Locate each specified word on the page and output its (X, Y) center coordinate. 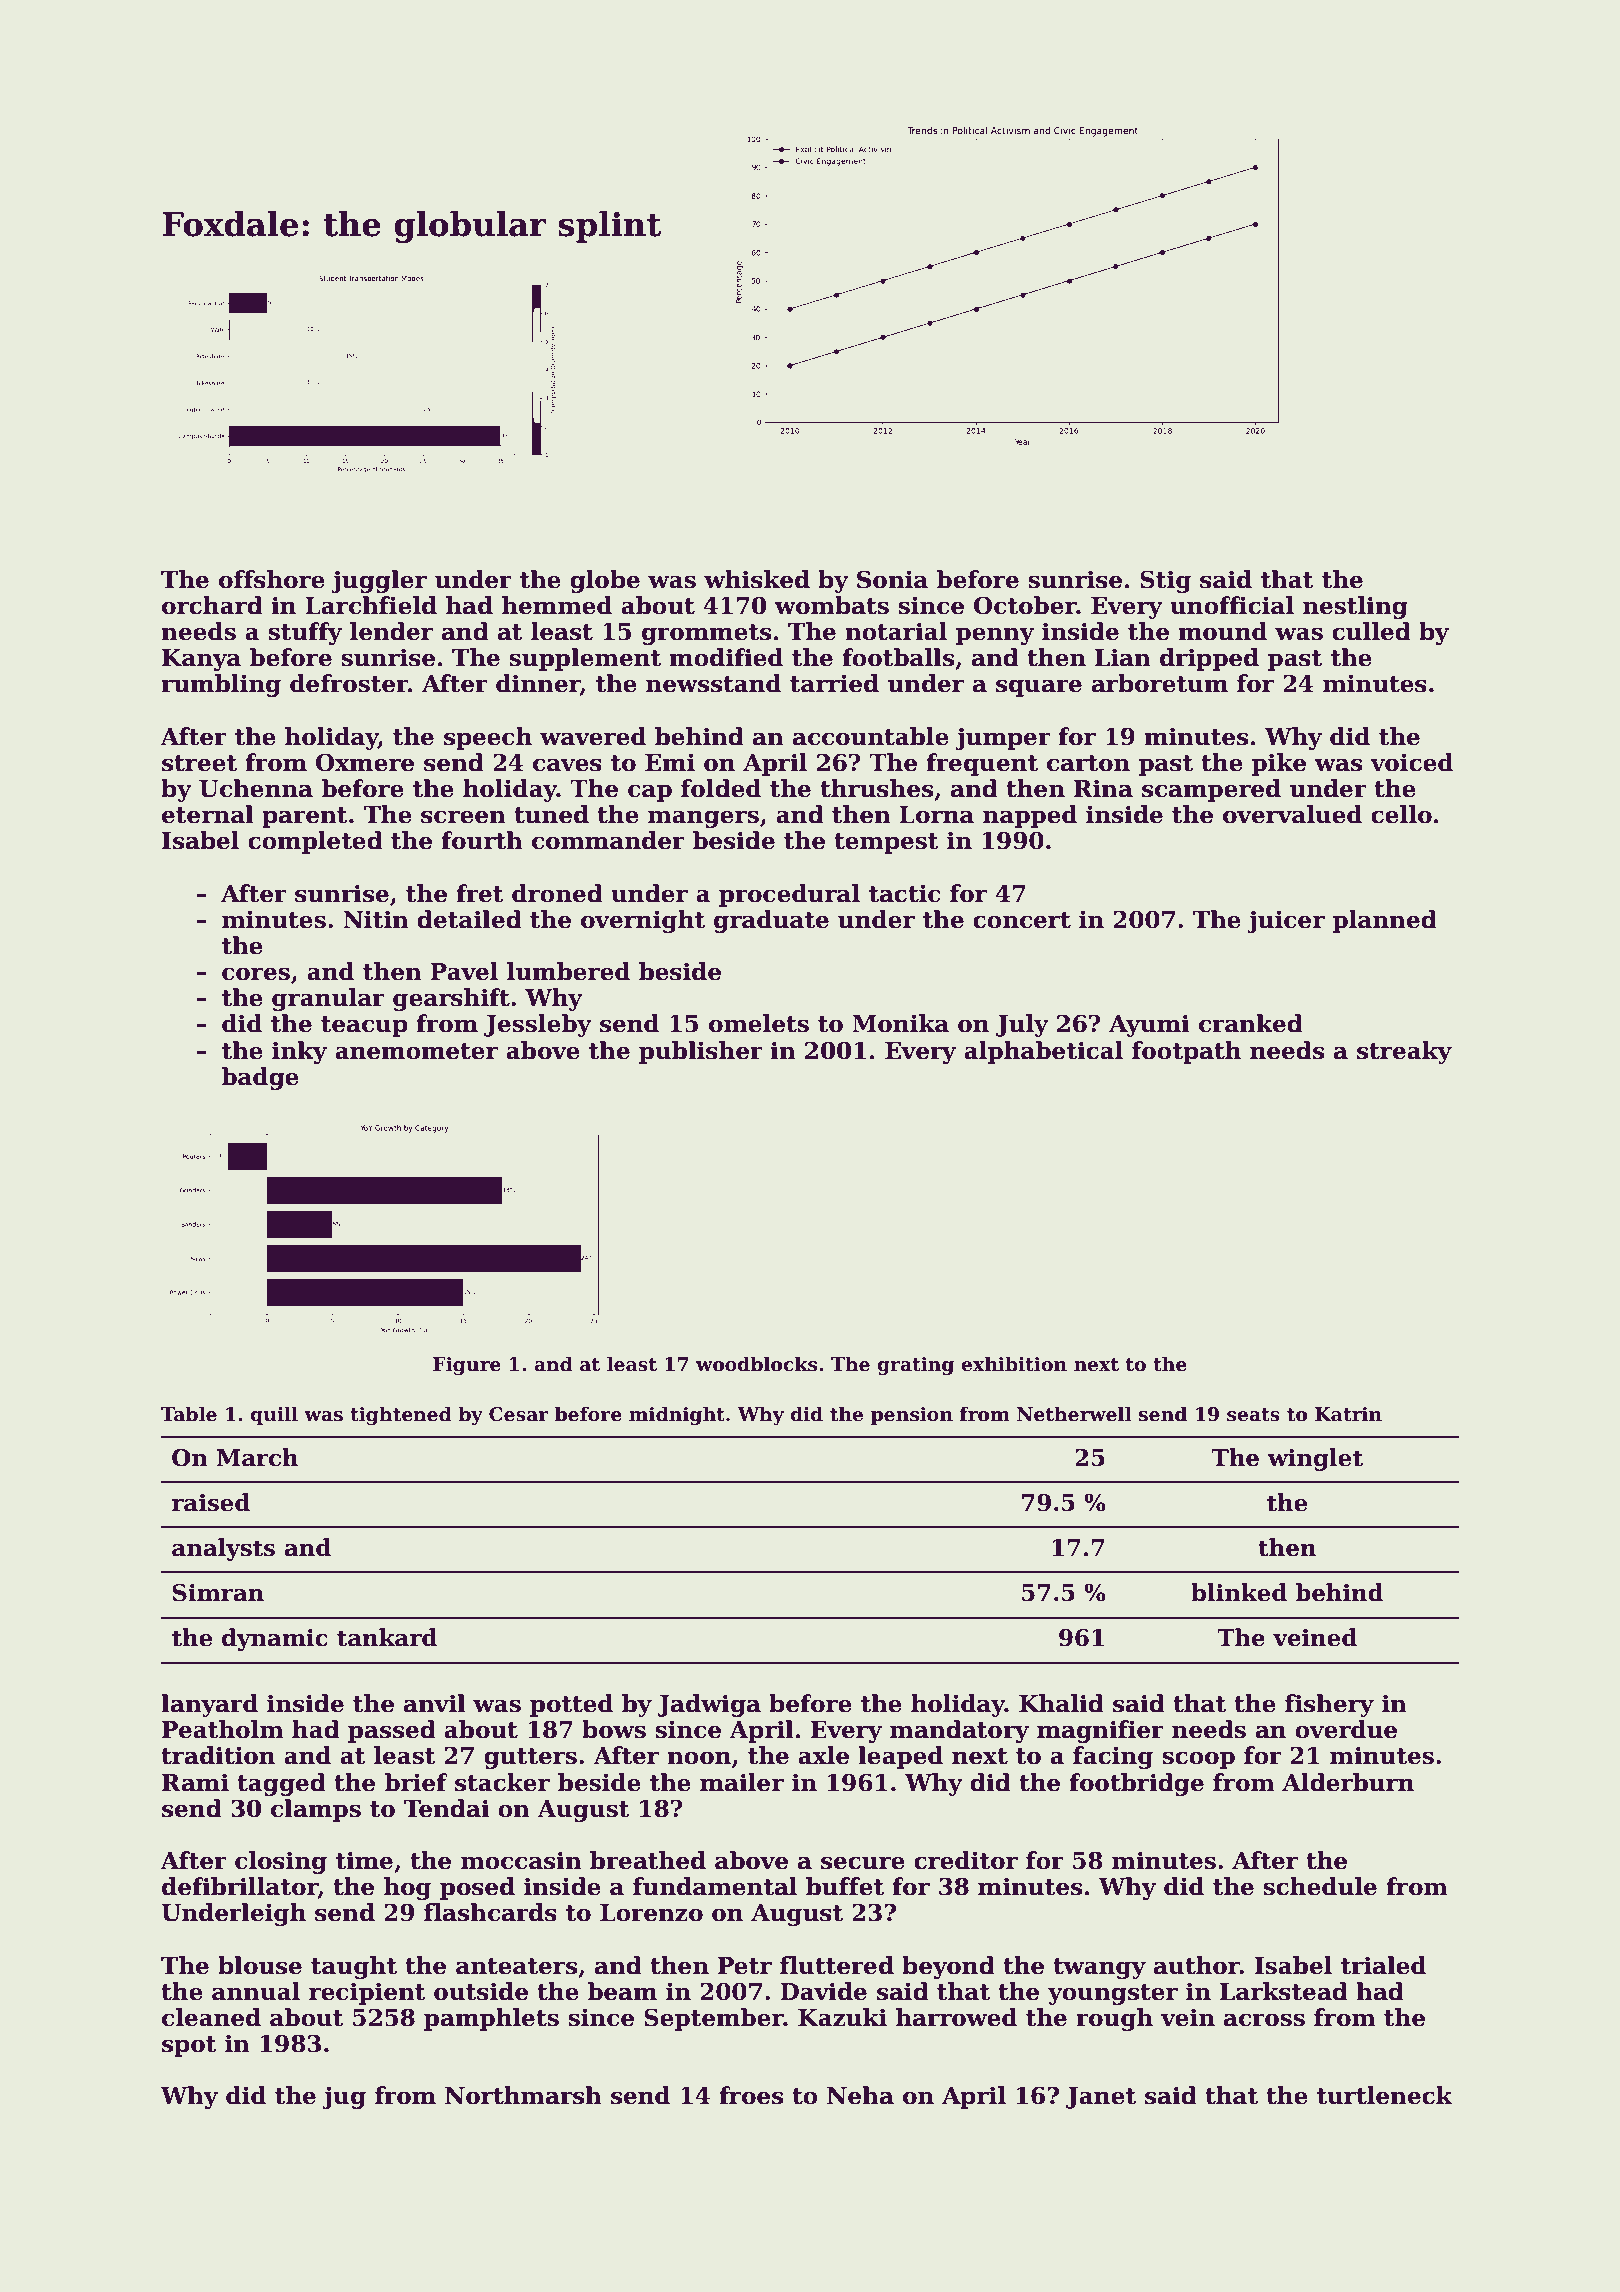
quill (274, 1415)
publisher (701, 1052)
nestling (1355, 607)
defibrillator (240, 1887)
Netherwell (1074, 1414)
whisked (757, 579)
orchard (212, 605)
